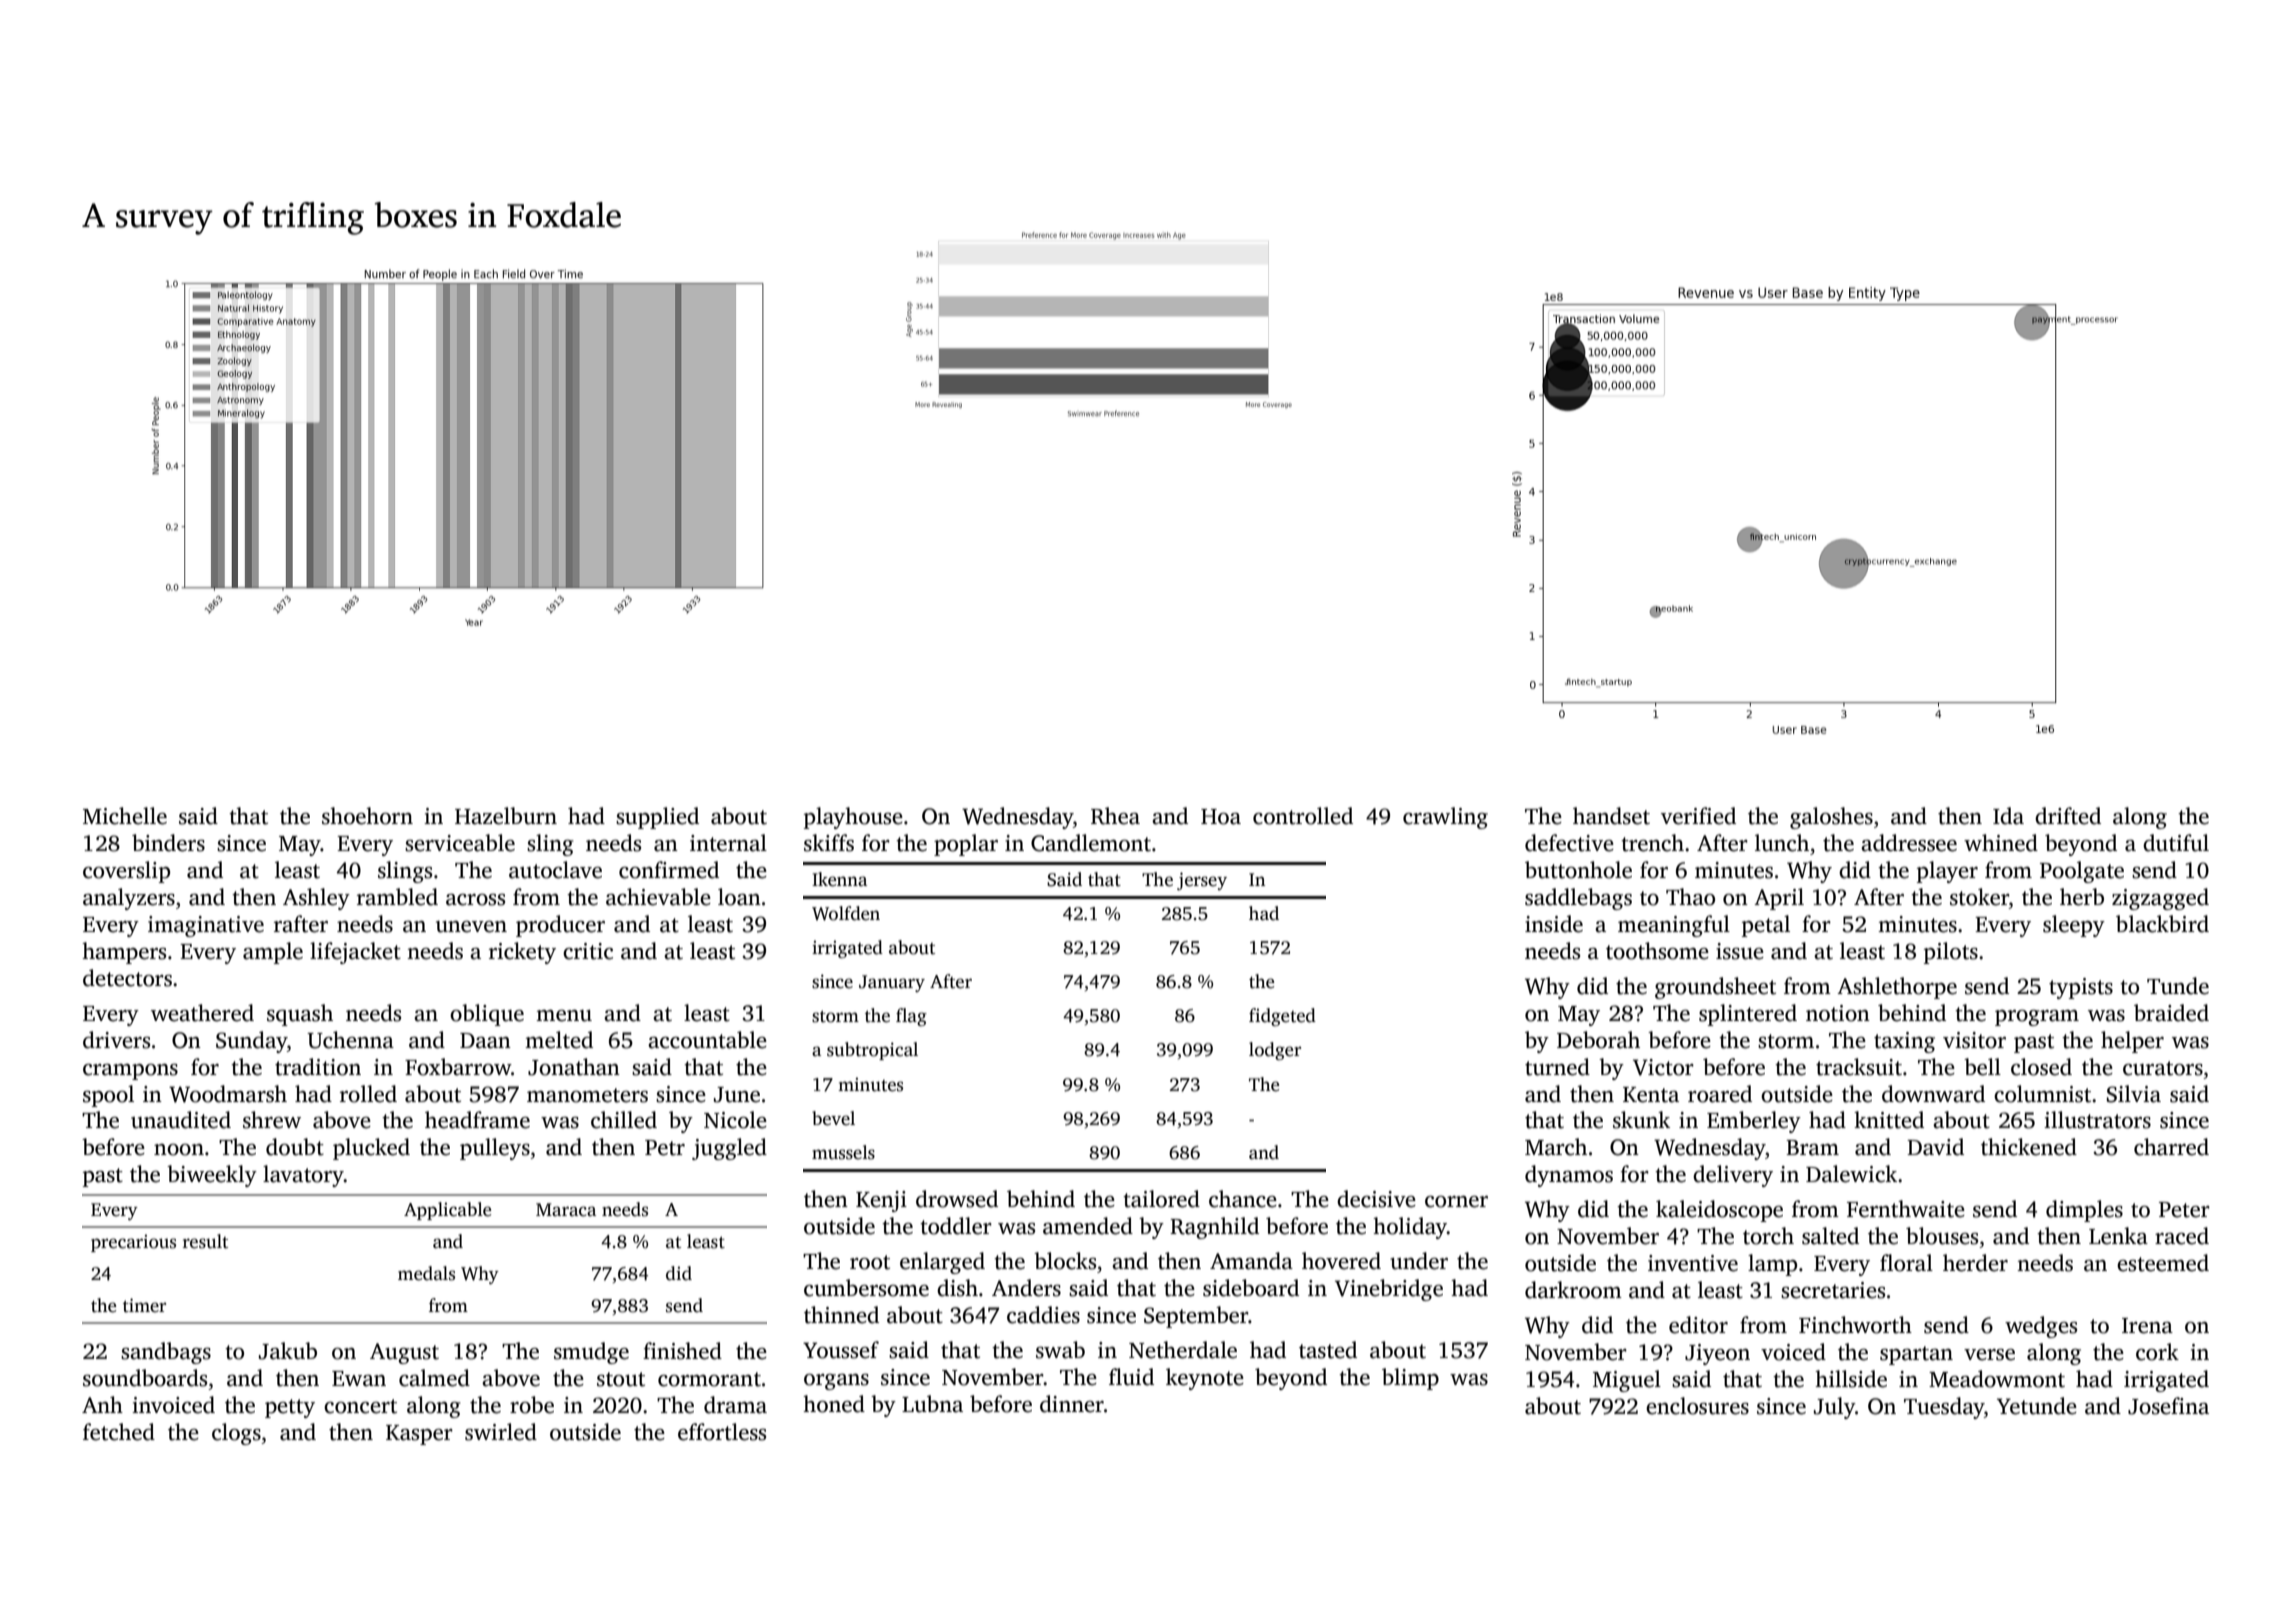 The height and width of the screenshot is (1620, 2292). I want to click on dynamos, so click(1569, 1176).
